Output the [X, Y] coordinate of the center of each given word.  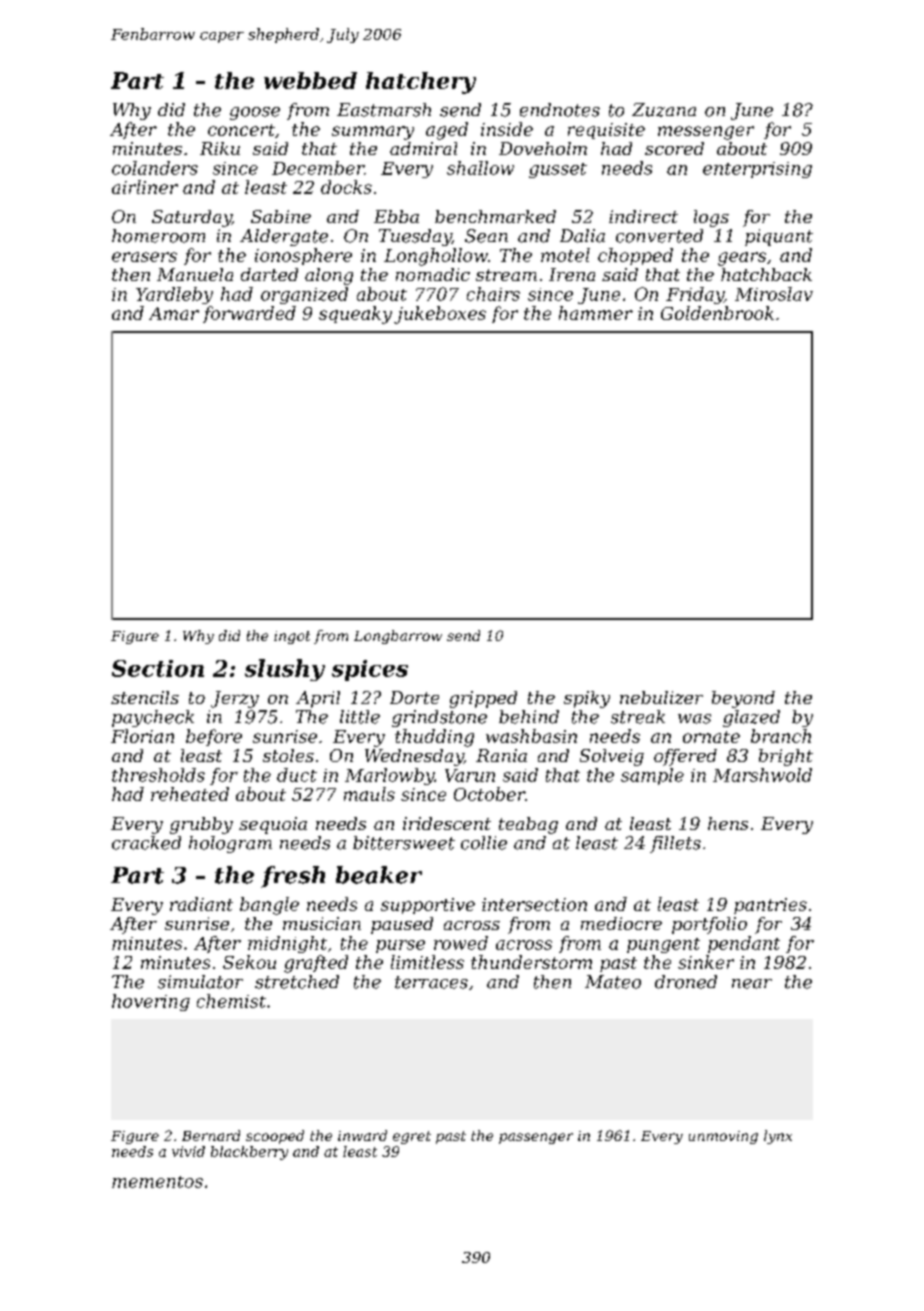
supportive [428, 906]
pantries [770, 906]
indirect [643, 216]
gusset [558, 170]
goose [255, 113]
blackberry [249, 1153]
